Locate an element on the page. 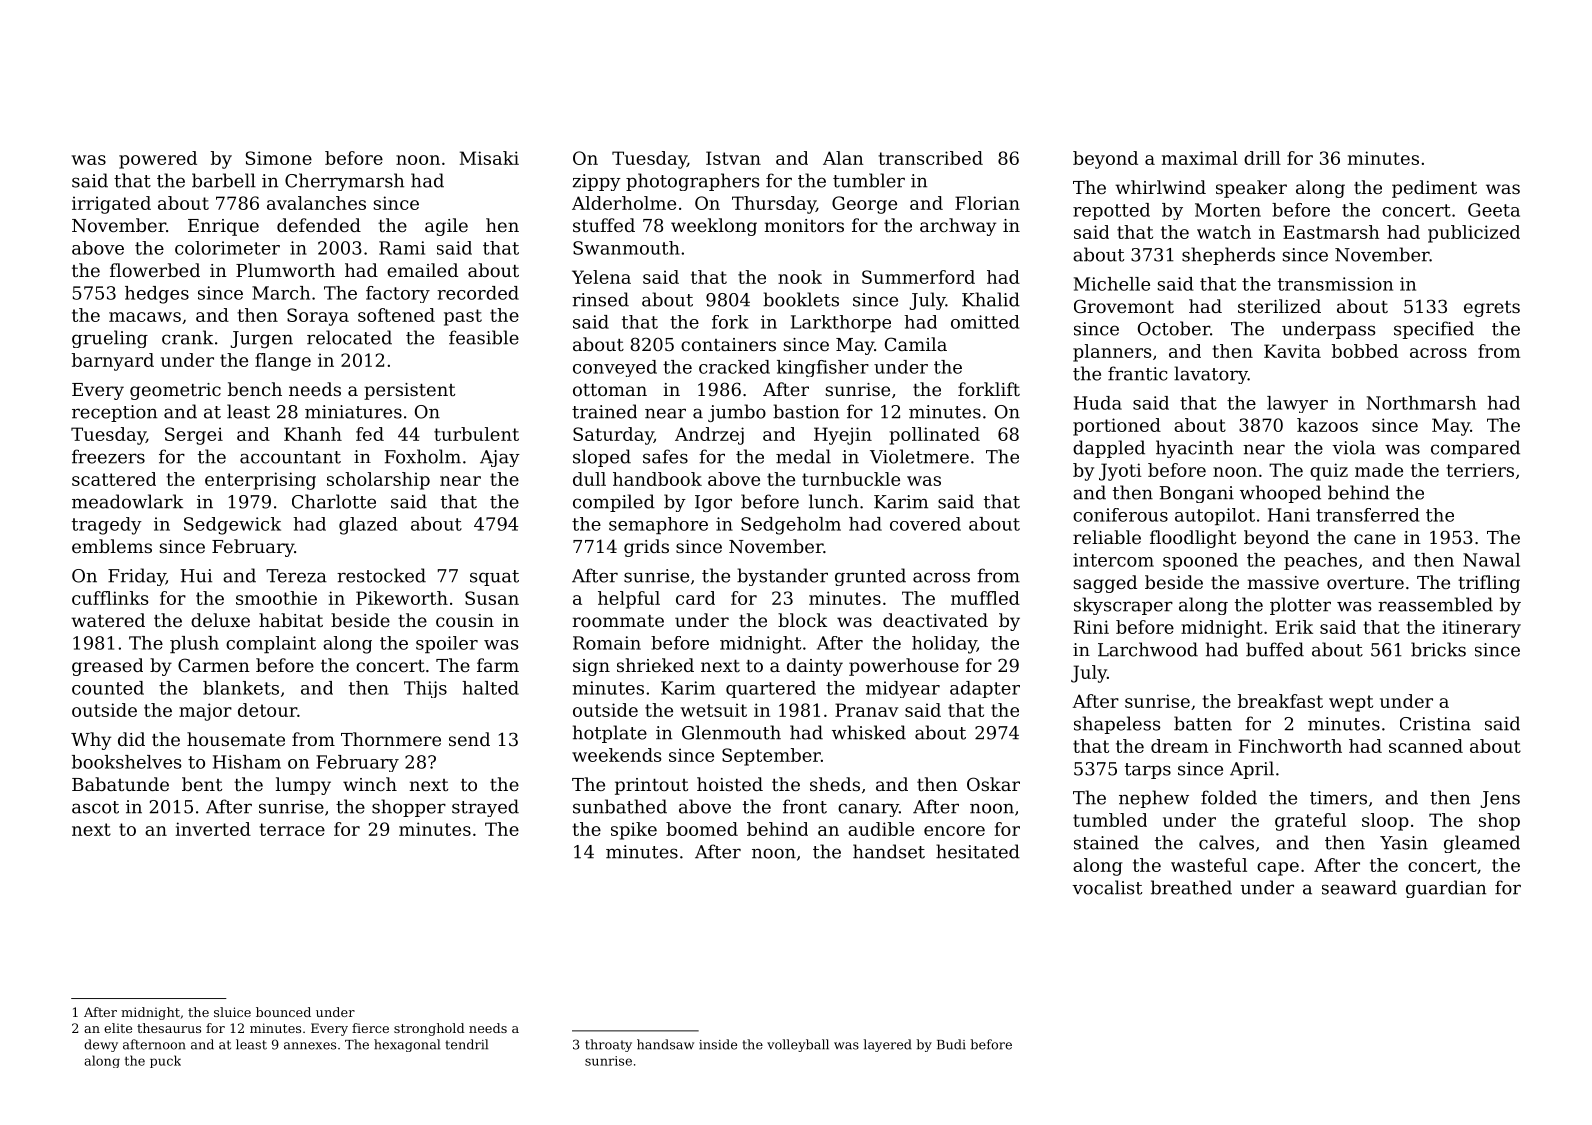 This page has height=1125, width=1592. annexes is located at coordinates (310, 1046).
